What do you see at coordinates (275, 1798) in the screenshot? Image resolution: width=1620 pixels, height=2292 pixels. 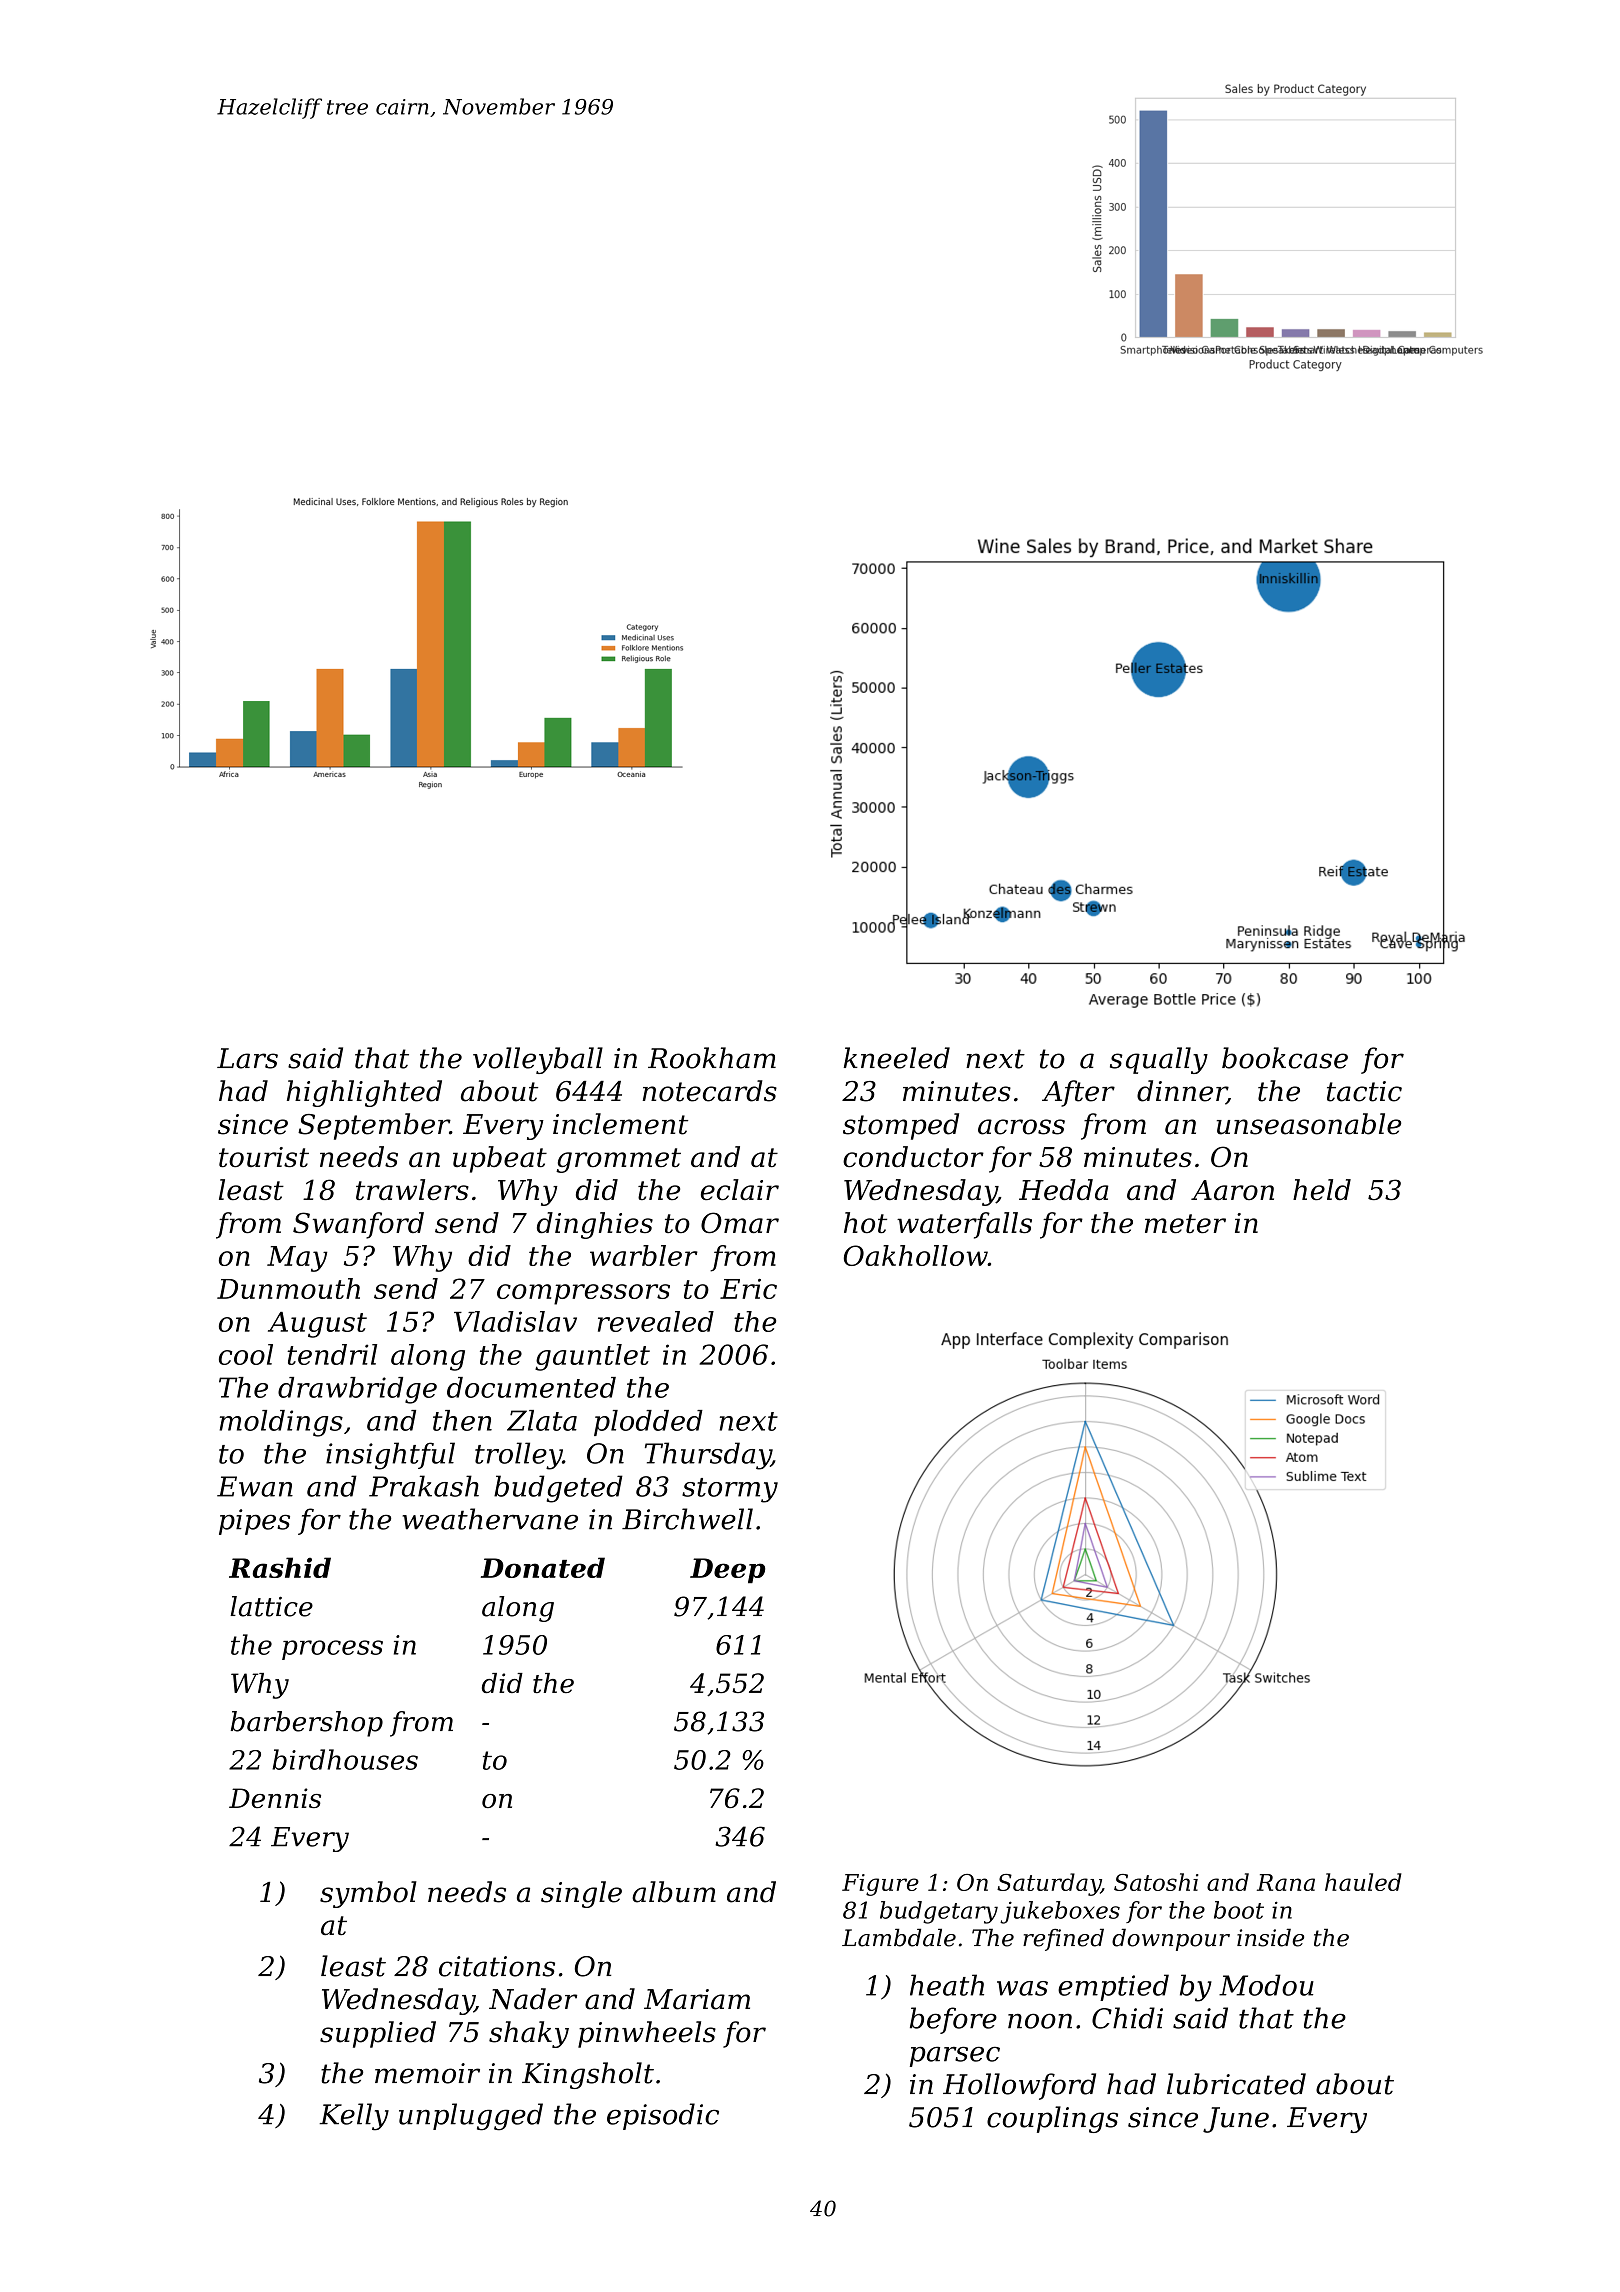 I see `Dennis` at bounding box center [275, 1798].
